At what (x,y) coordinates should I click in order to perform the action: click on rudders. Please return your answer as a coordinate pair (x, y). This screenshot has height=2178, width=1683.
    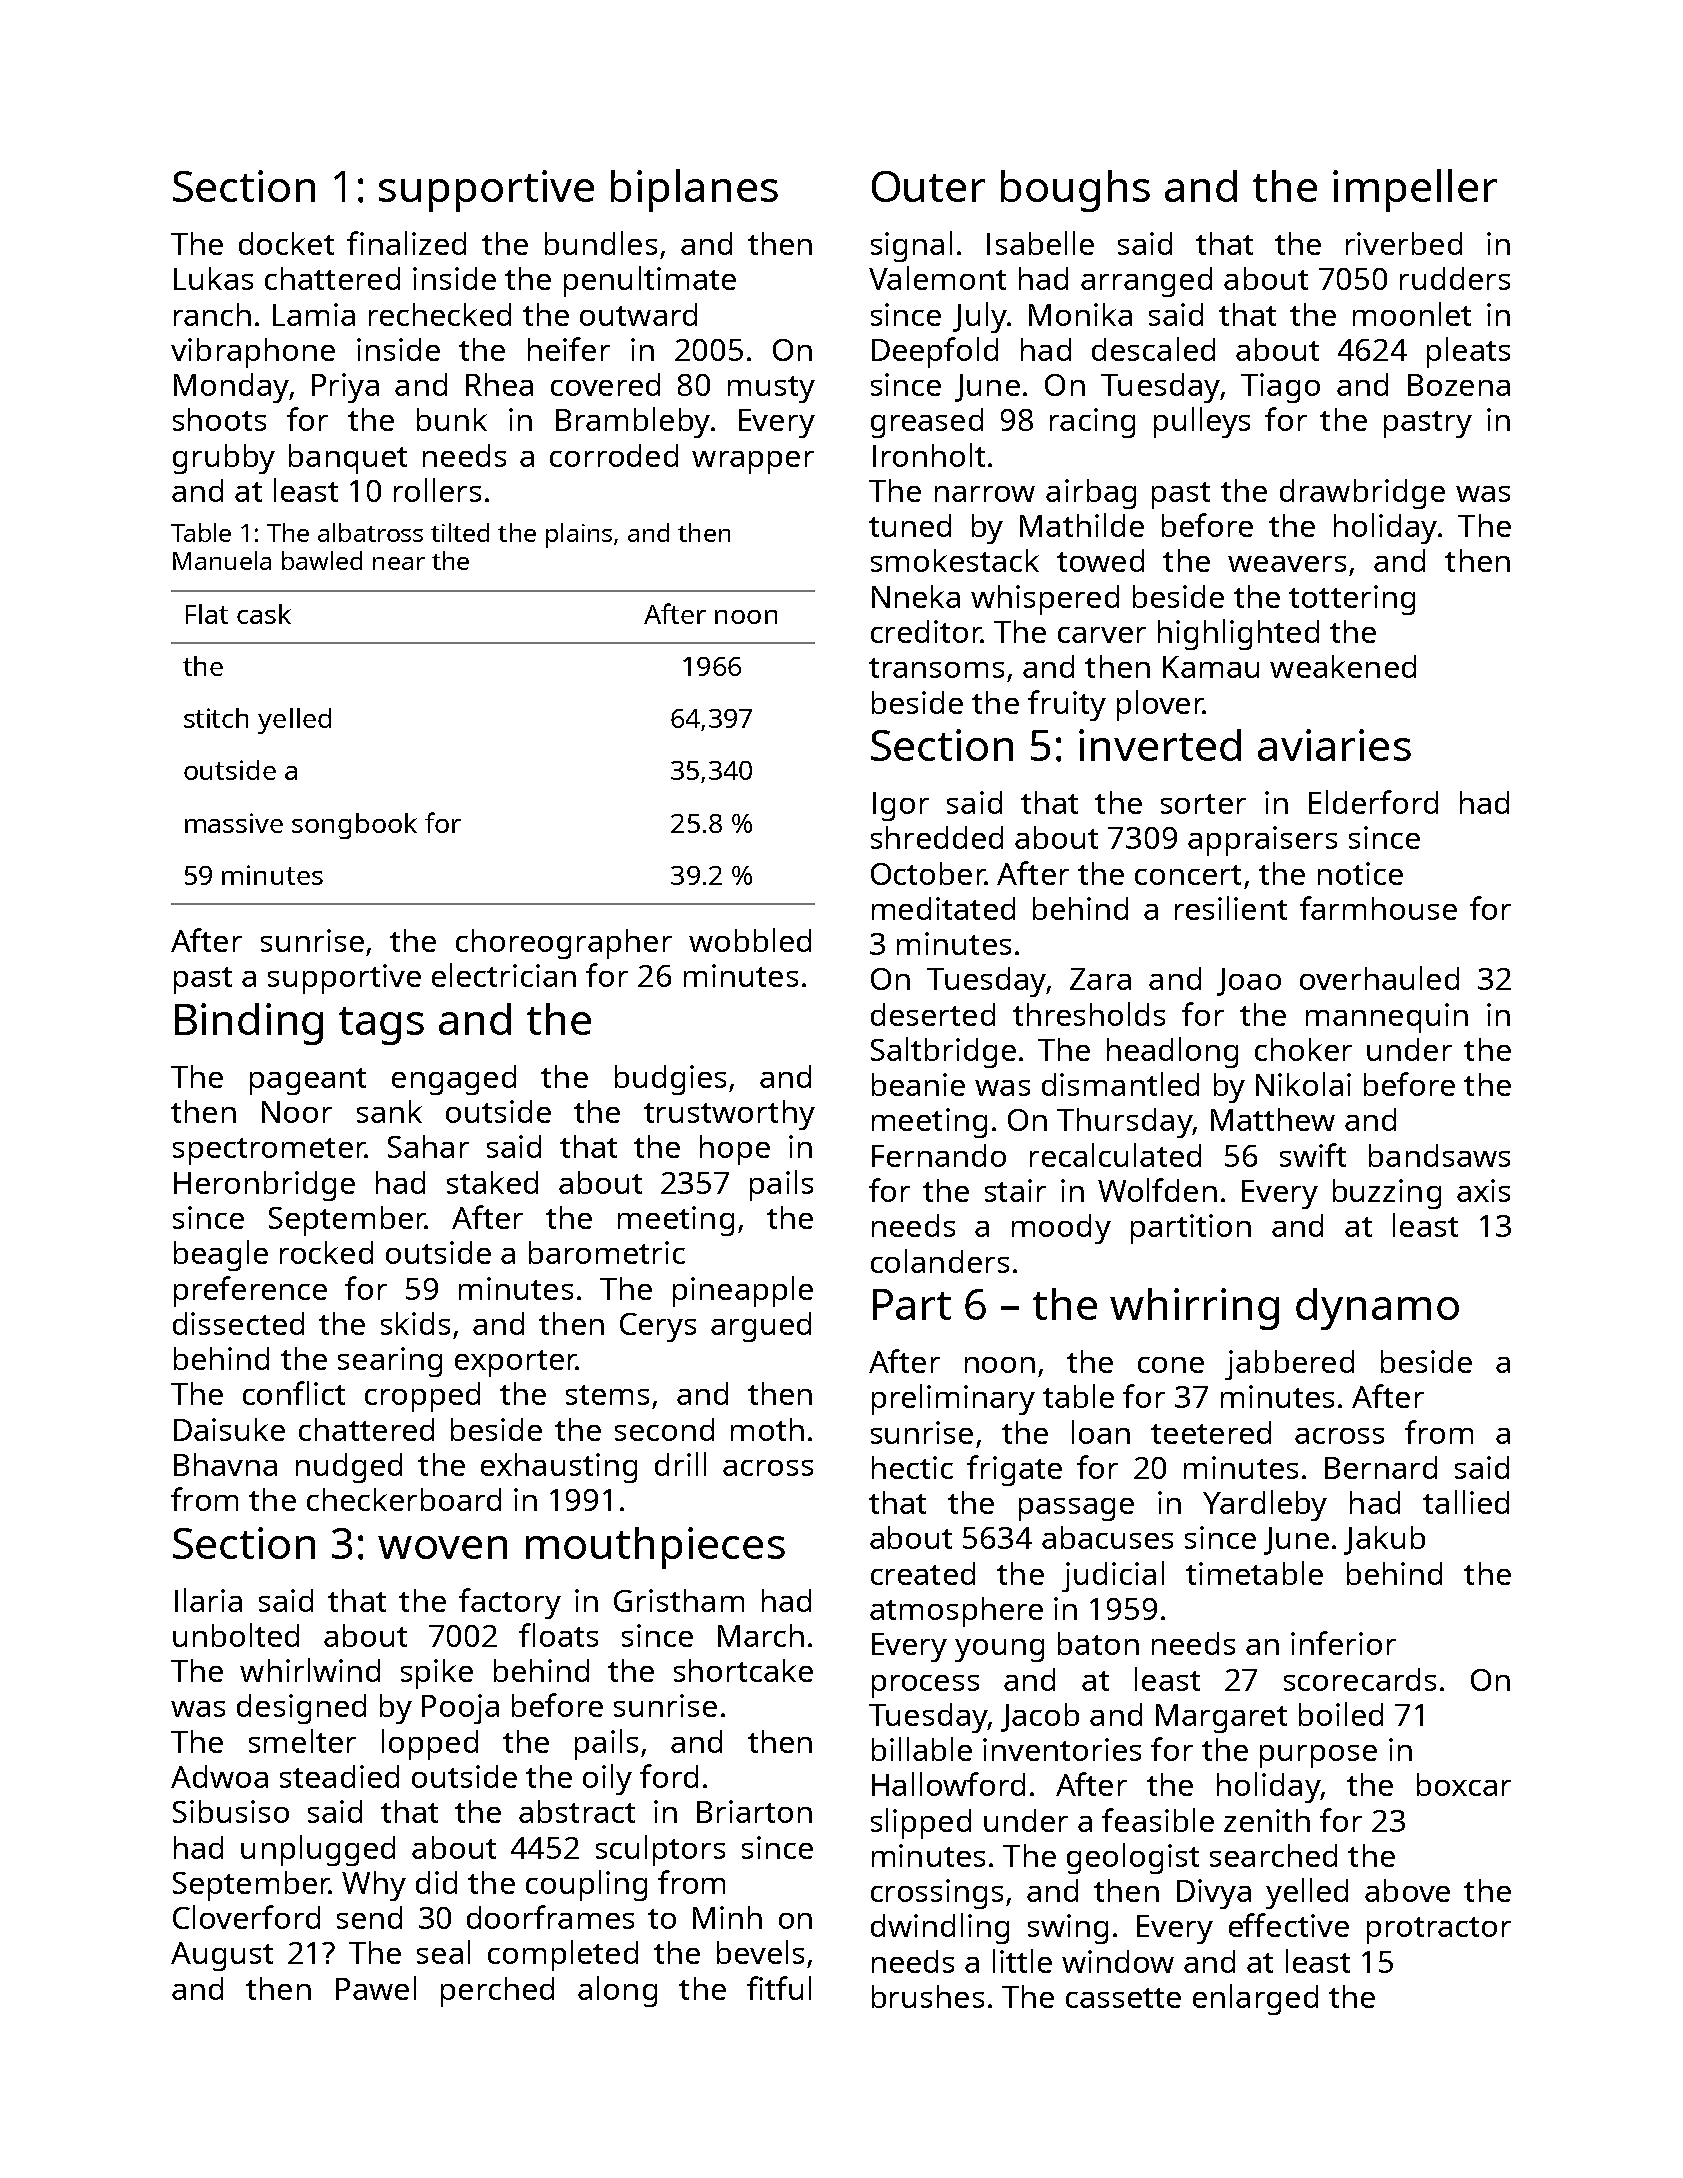
    Looking at the image, I should click on (1455, 278).
